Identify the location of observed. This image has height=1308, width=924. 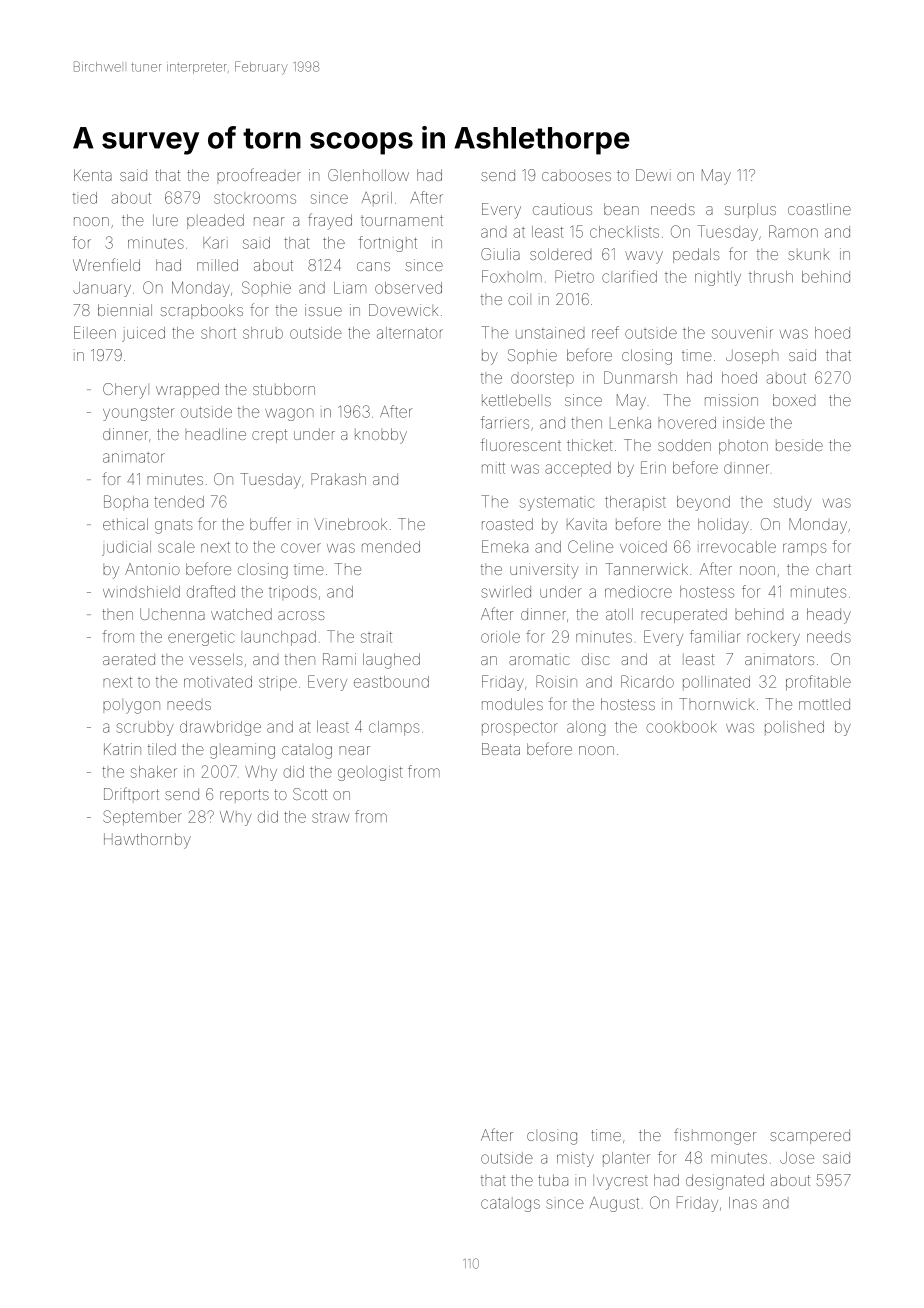
(408, 288).
